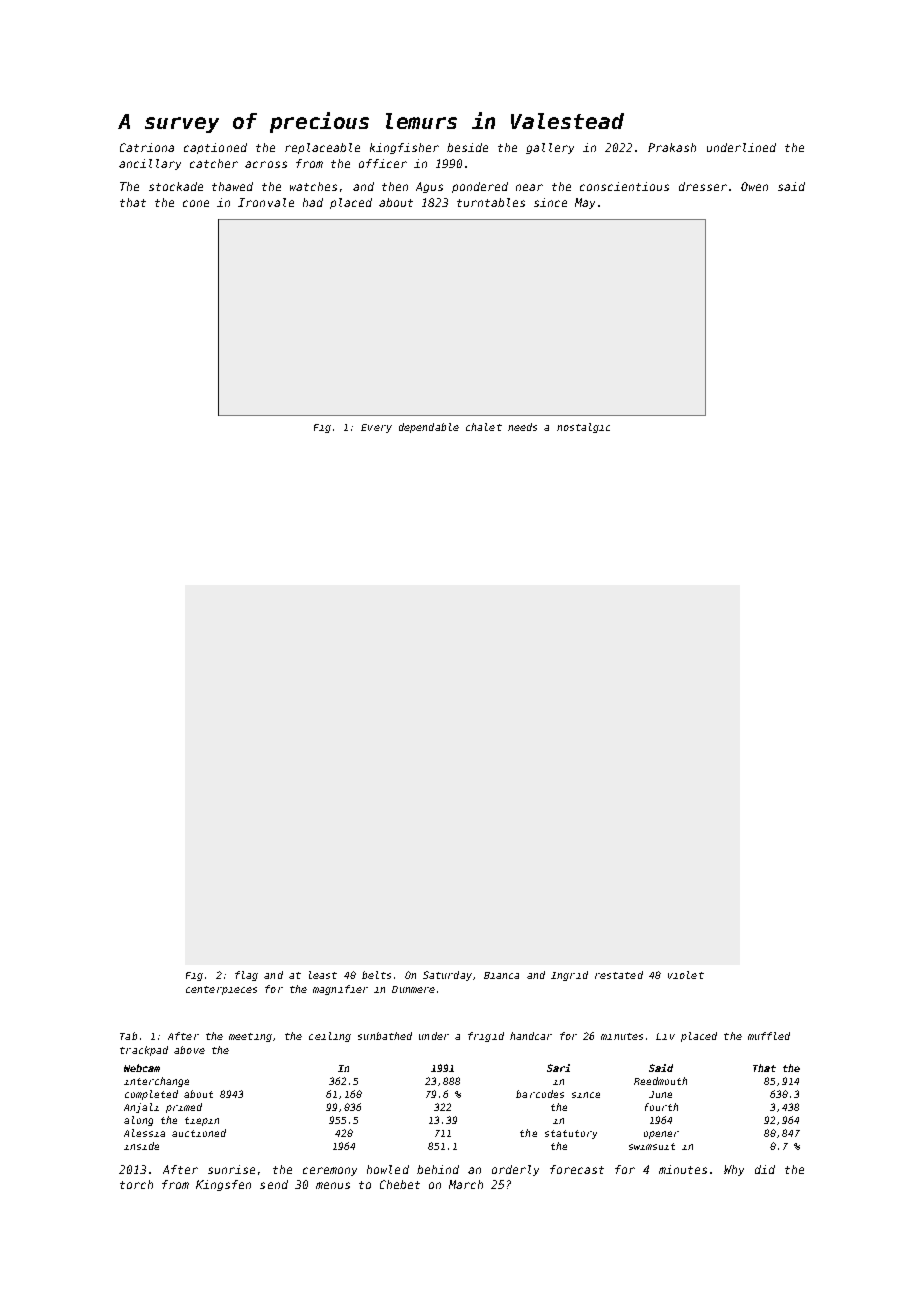  I want to click on nostalgic, so click(583, 428).
